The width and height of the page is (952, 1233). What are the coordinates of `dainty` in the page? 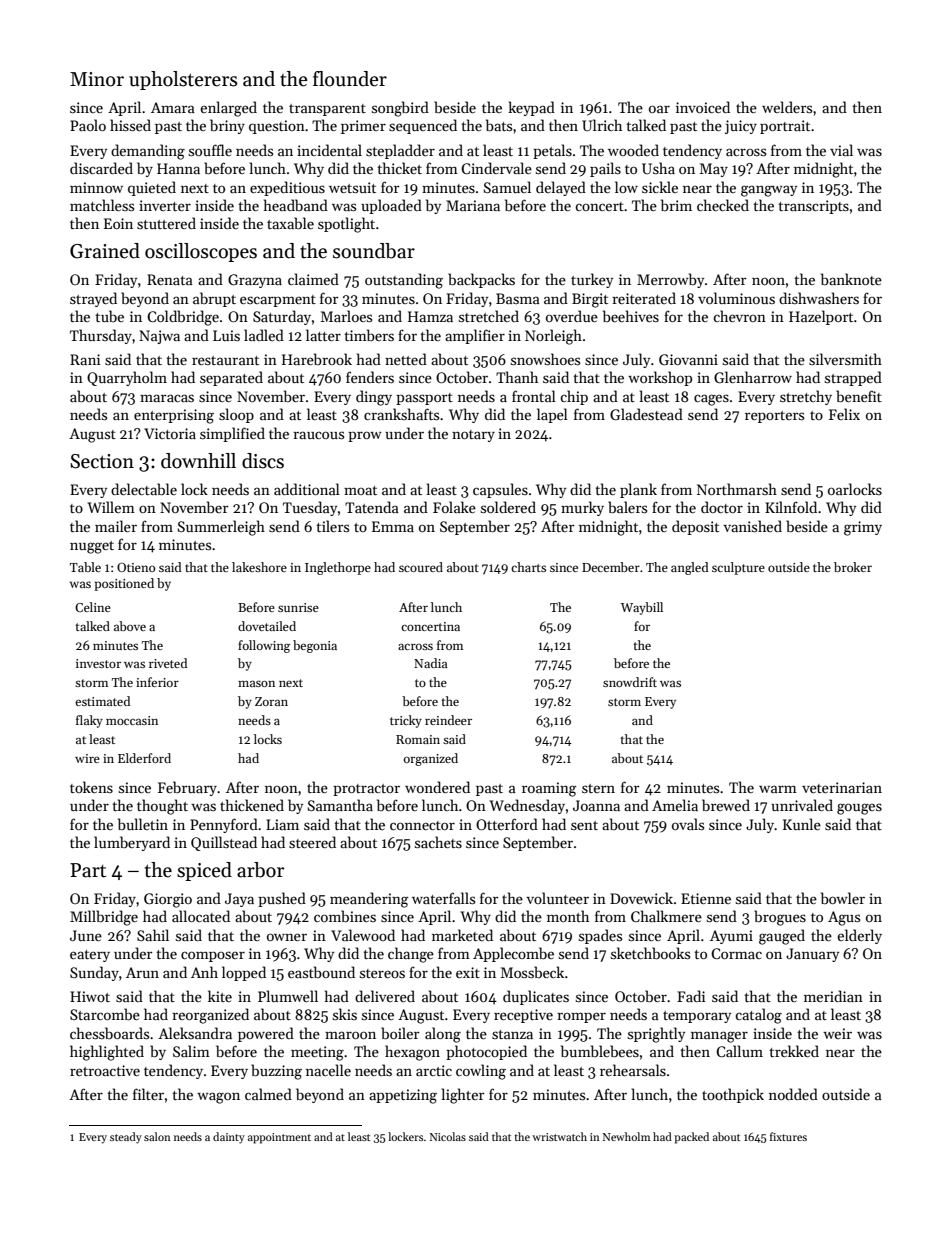 It's located at (229, 1138).
